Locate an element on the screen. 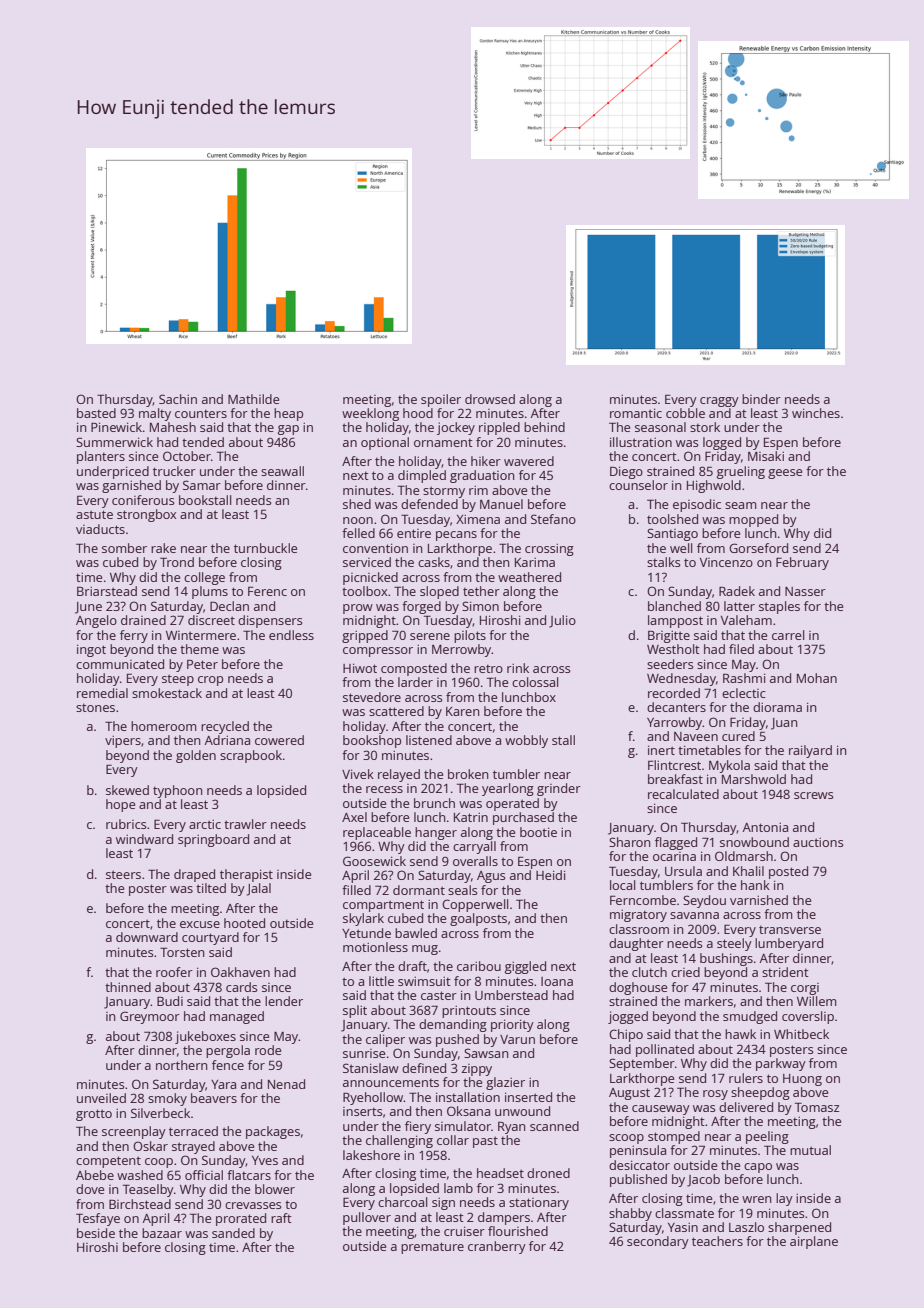  logged is located at coordinates (722, 443).
